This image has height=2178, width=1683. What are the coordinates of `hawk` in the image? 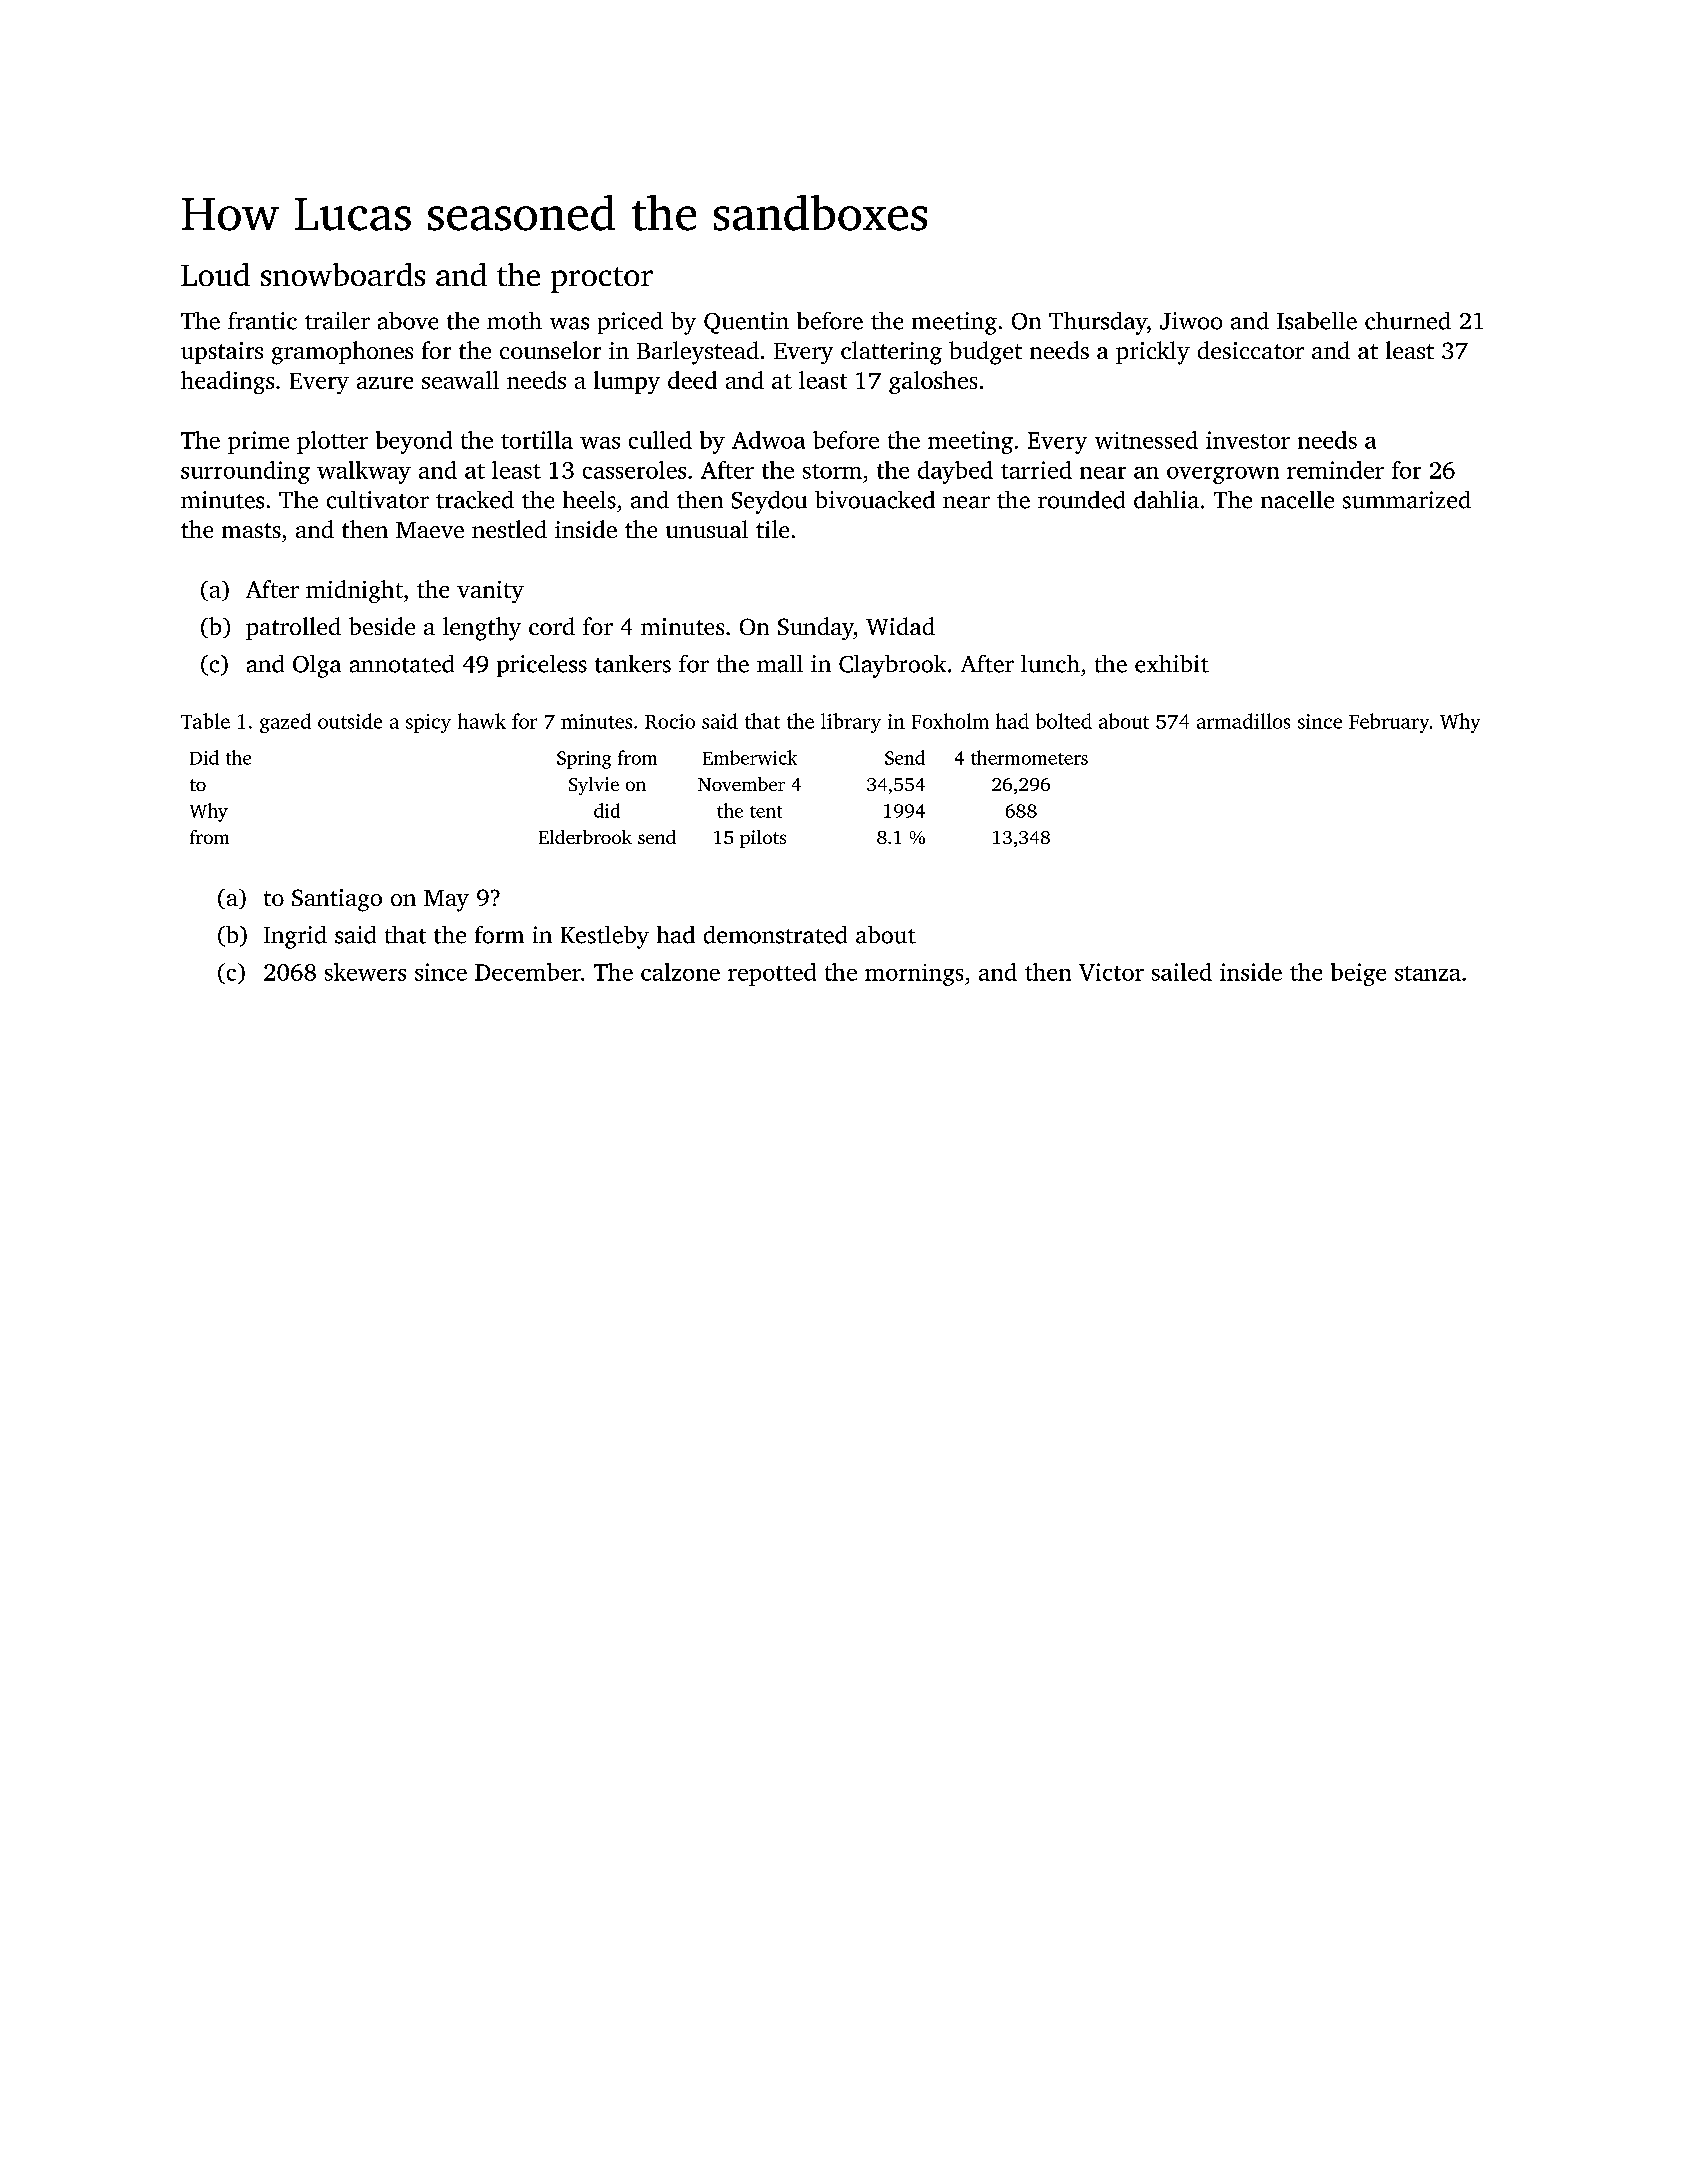 It's located at (482, 721).
